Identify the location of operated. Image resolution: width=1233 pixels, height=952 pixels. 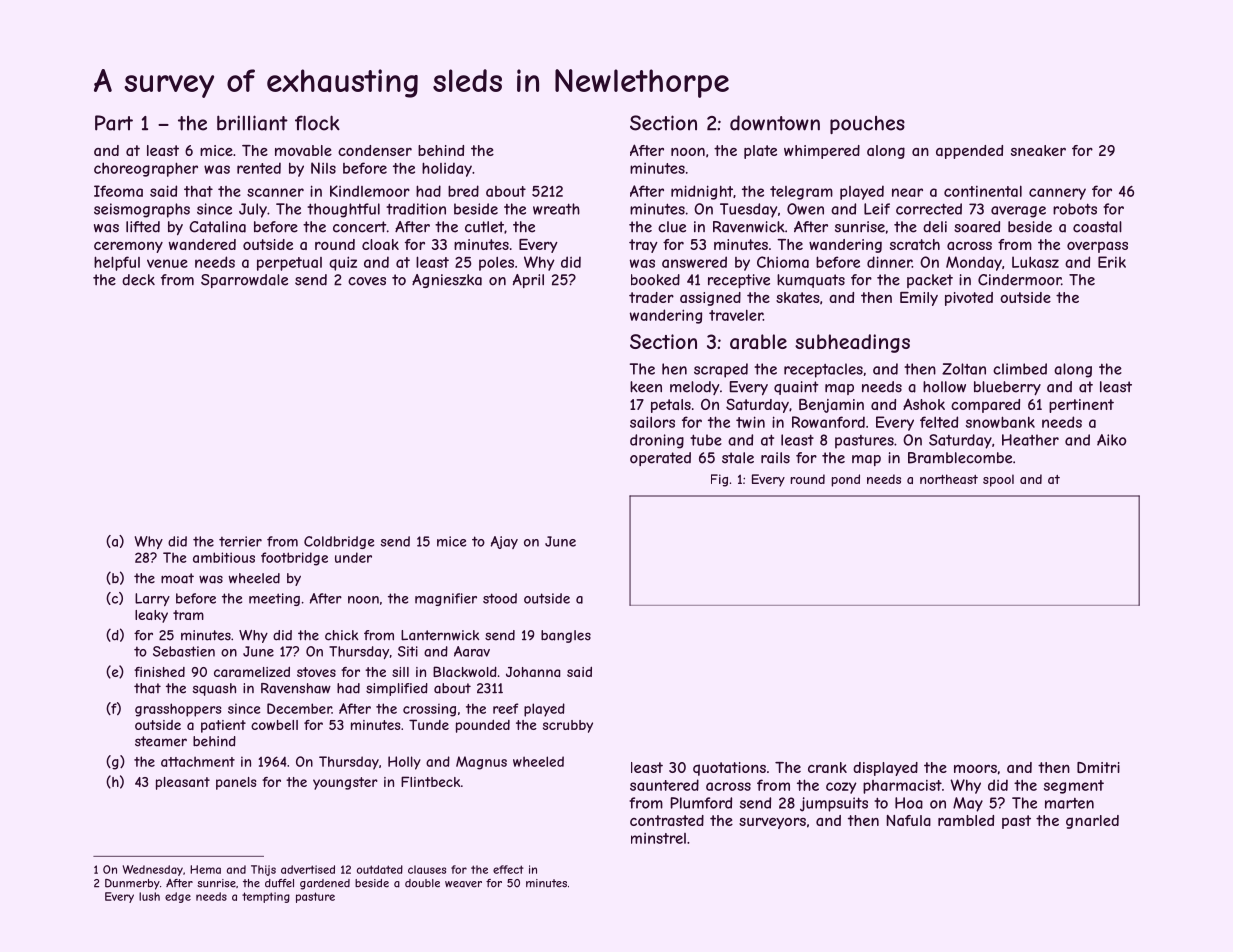
(660, 459).
